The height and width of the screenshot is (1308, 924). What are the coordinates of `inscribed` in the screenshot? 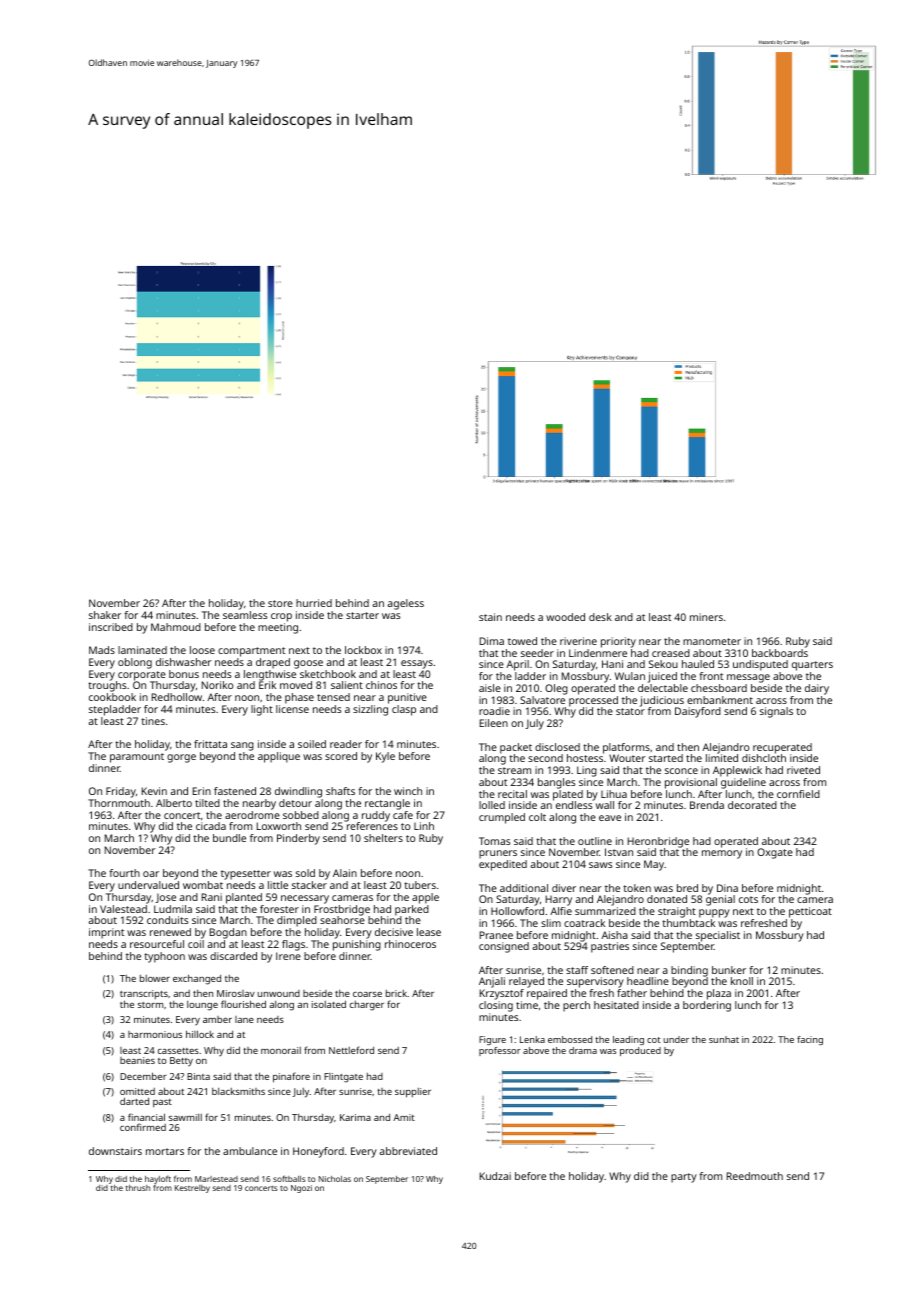 It's located at (111, 627).
